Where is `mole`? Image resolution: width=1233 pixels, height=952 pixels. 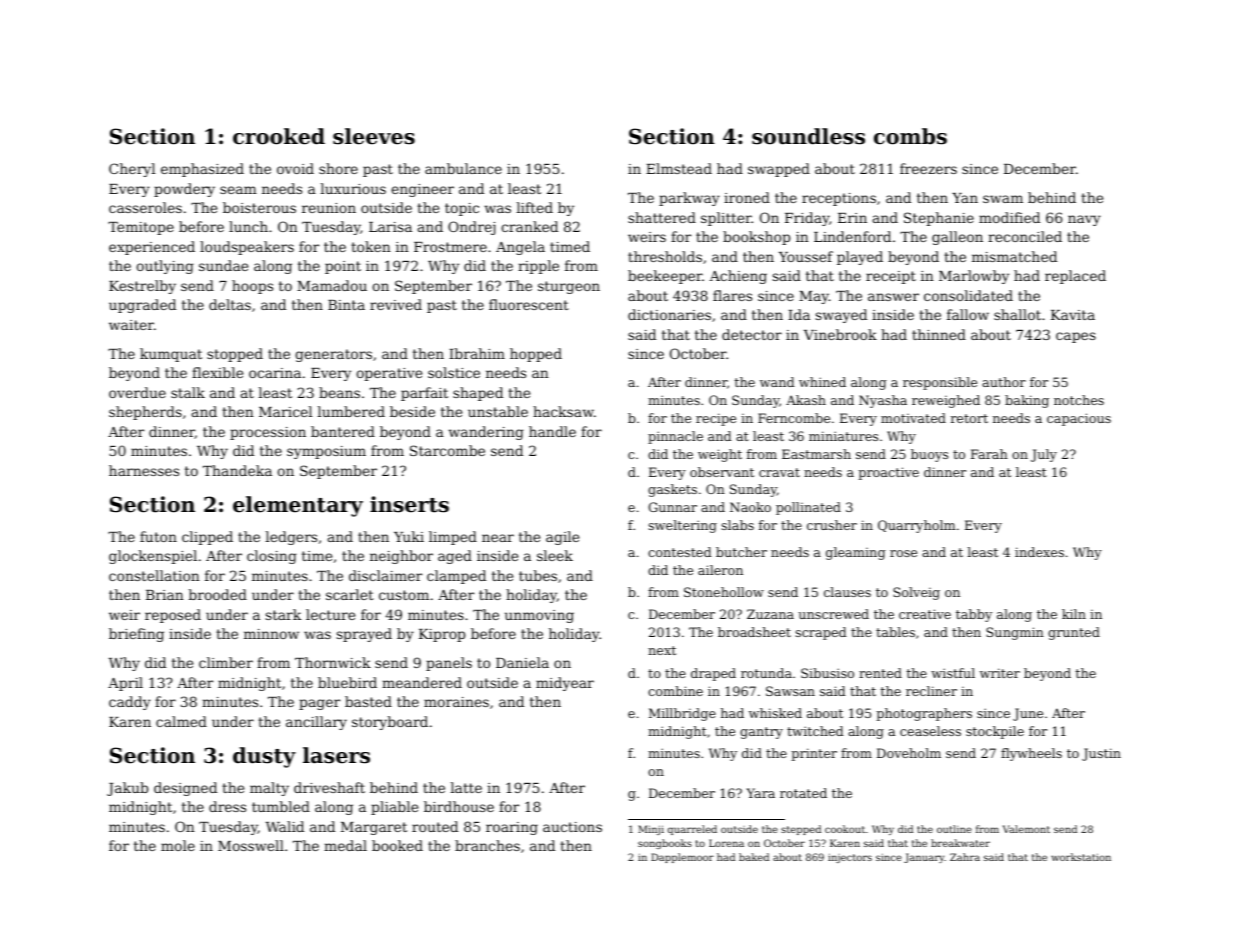
mole is located at coordinates (178, 845).
